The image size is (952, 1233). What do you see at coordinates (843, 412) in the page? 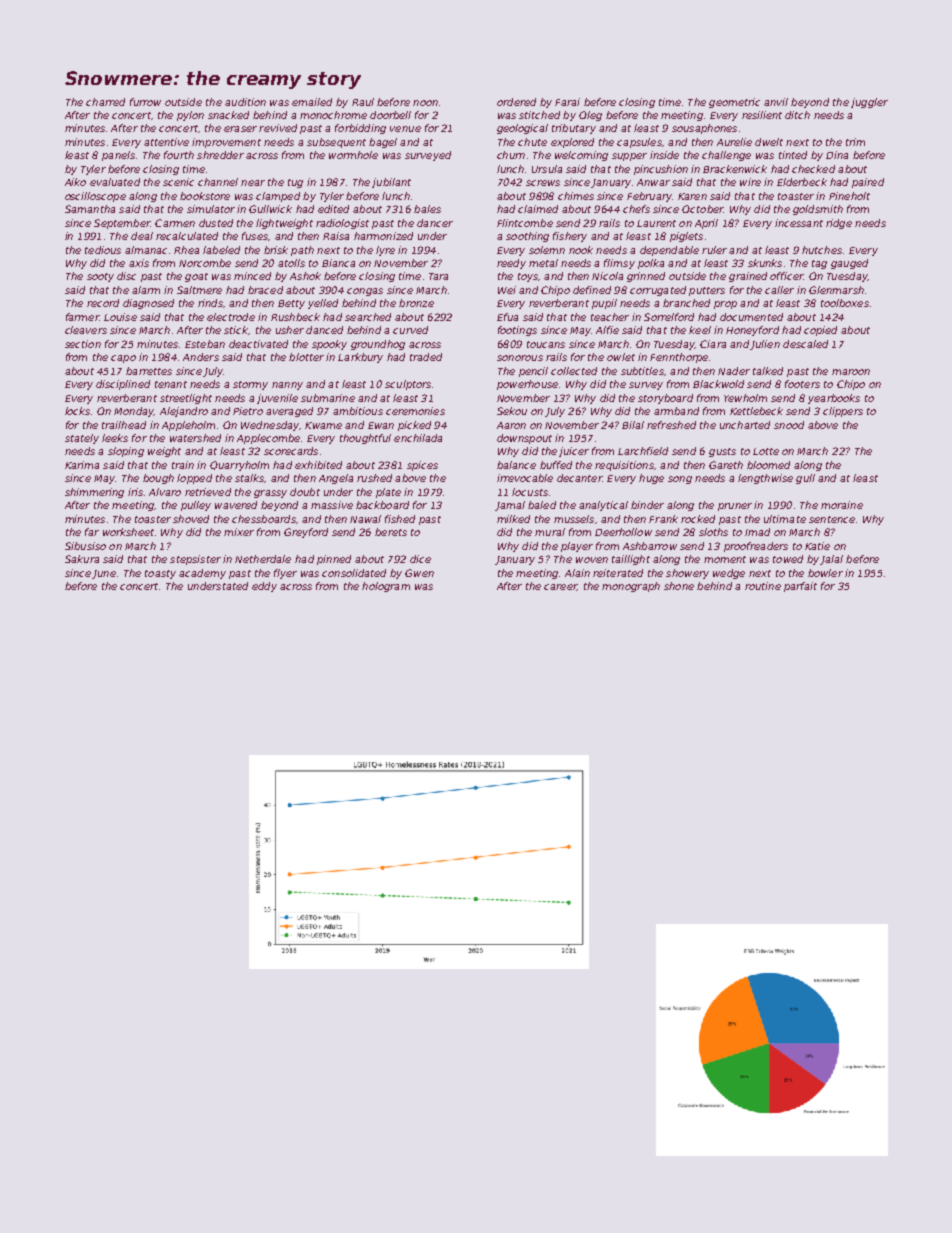
I see `clippers` at bounding box center [843, 412].
